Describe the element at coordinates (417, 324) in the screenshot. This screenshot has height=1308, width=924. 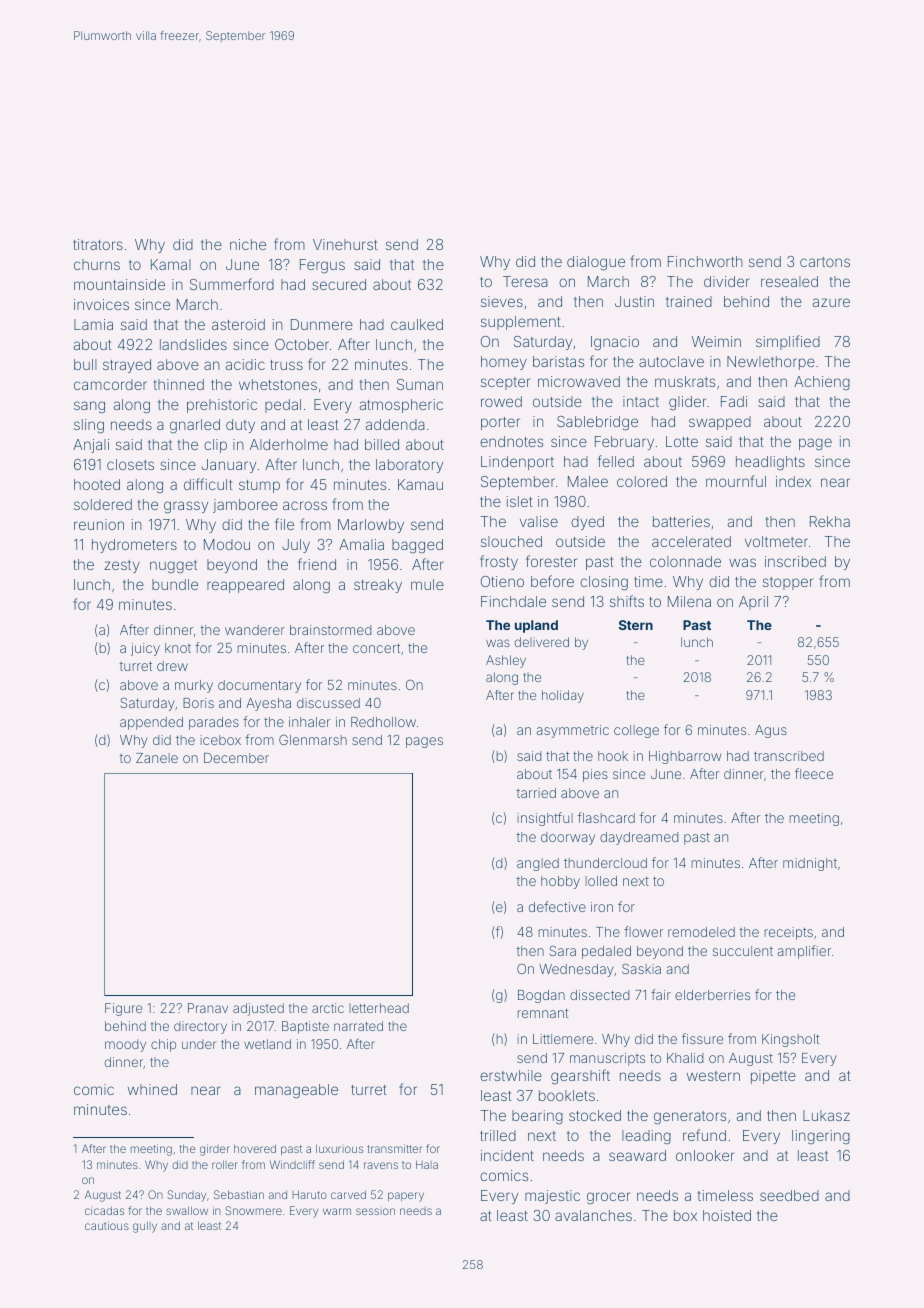
I see `caulked` at that location.
